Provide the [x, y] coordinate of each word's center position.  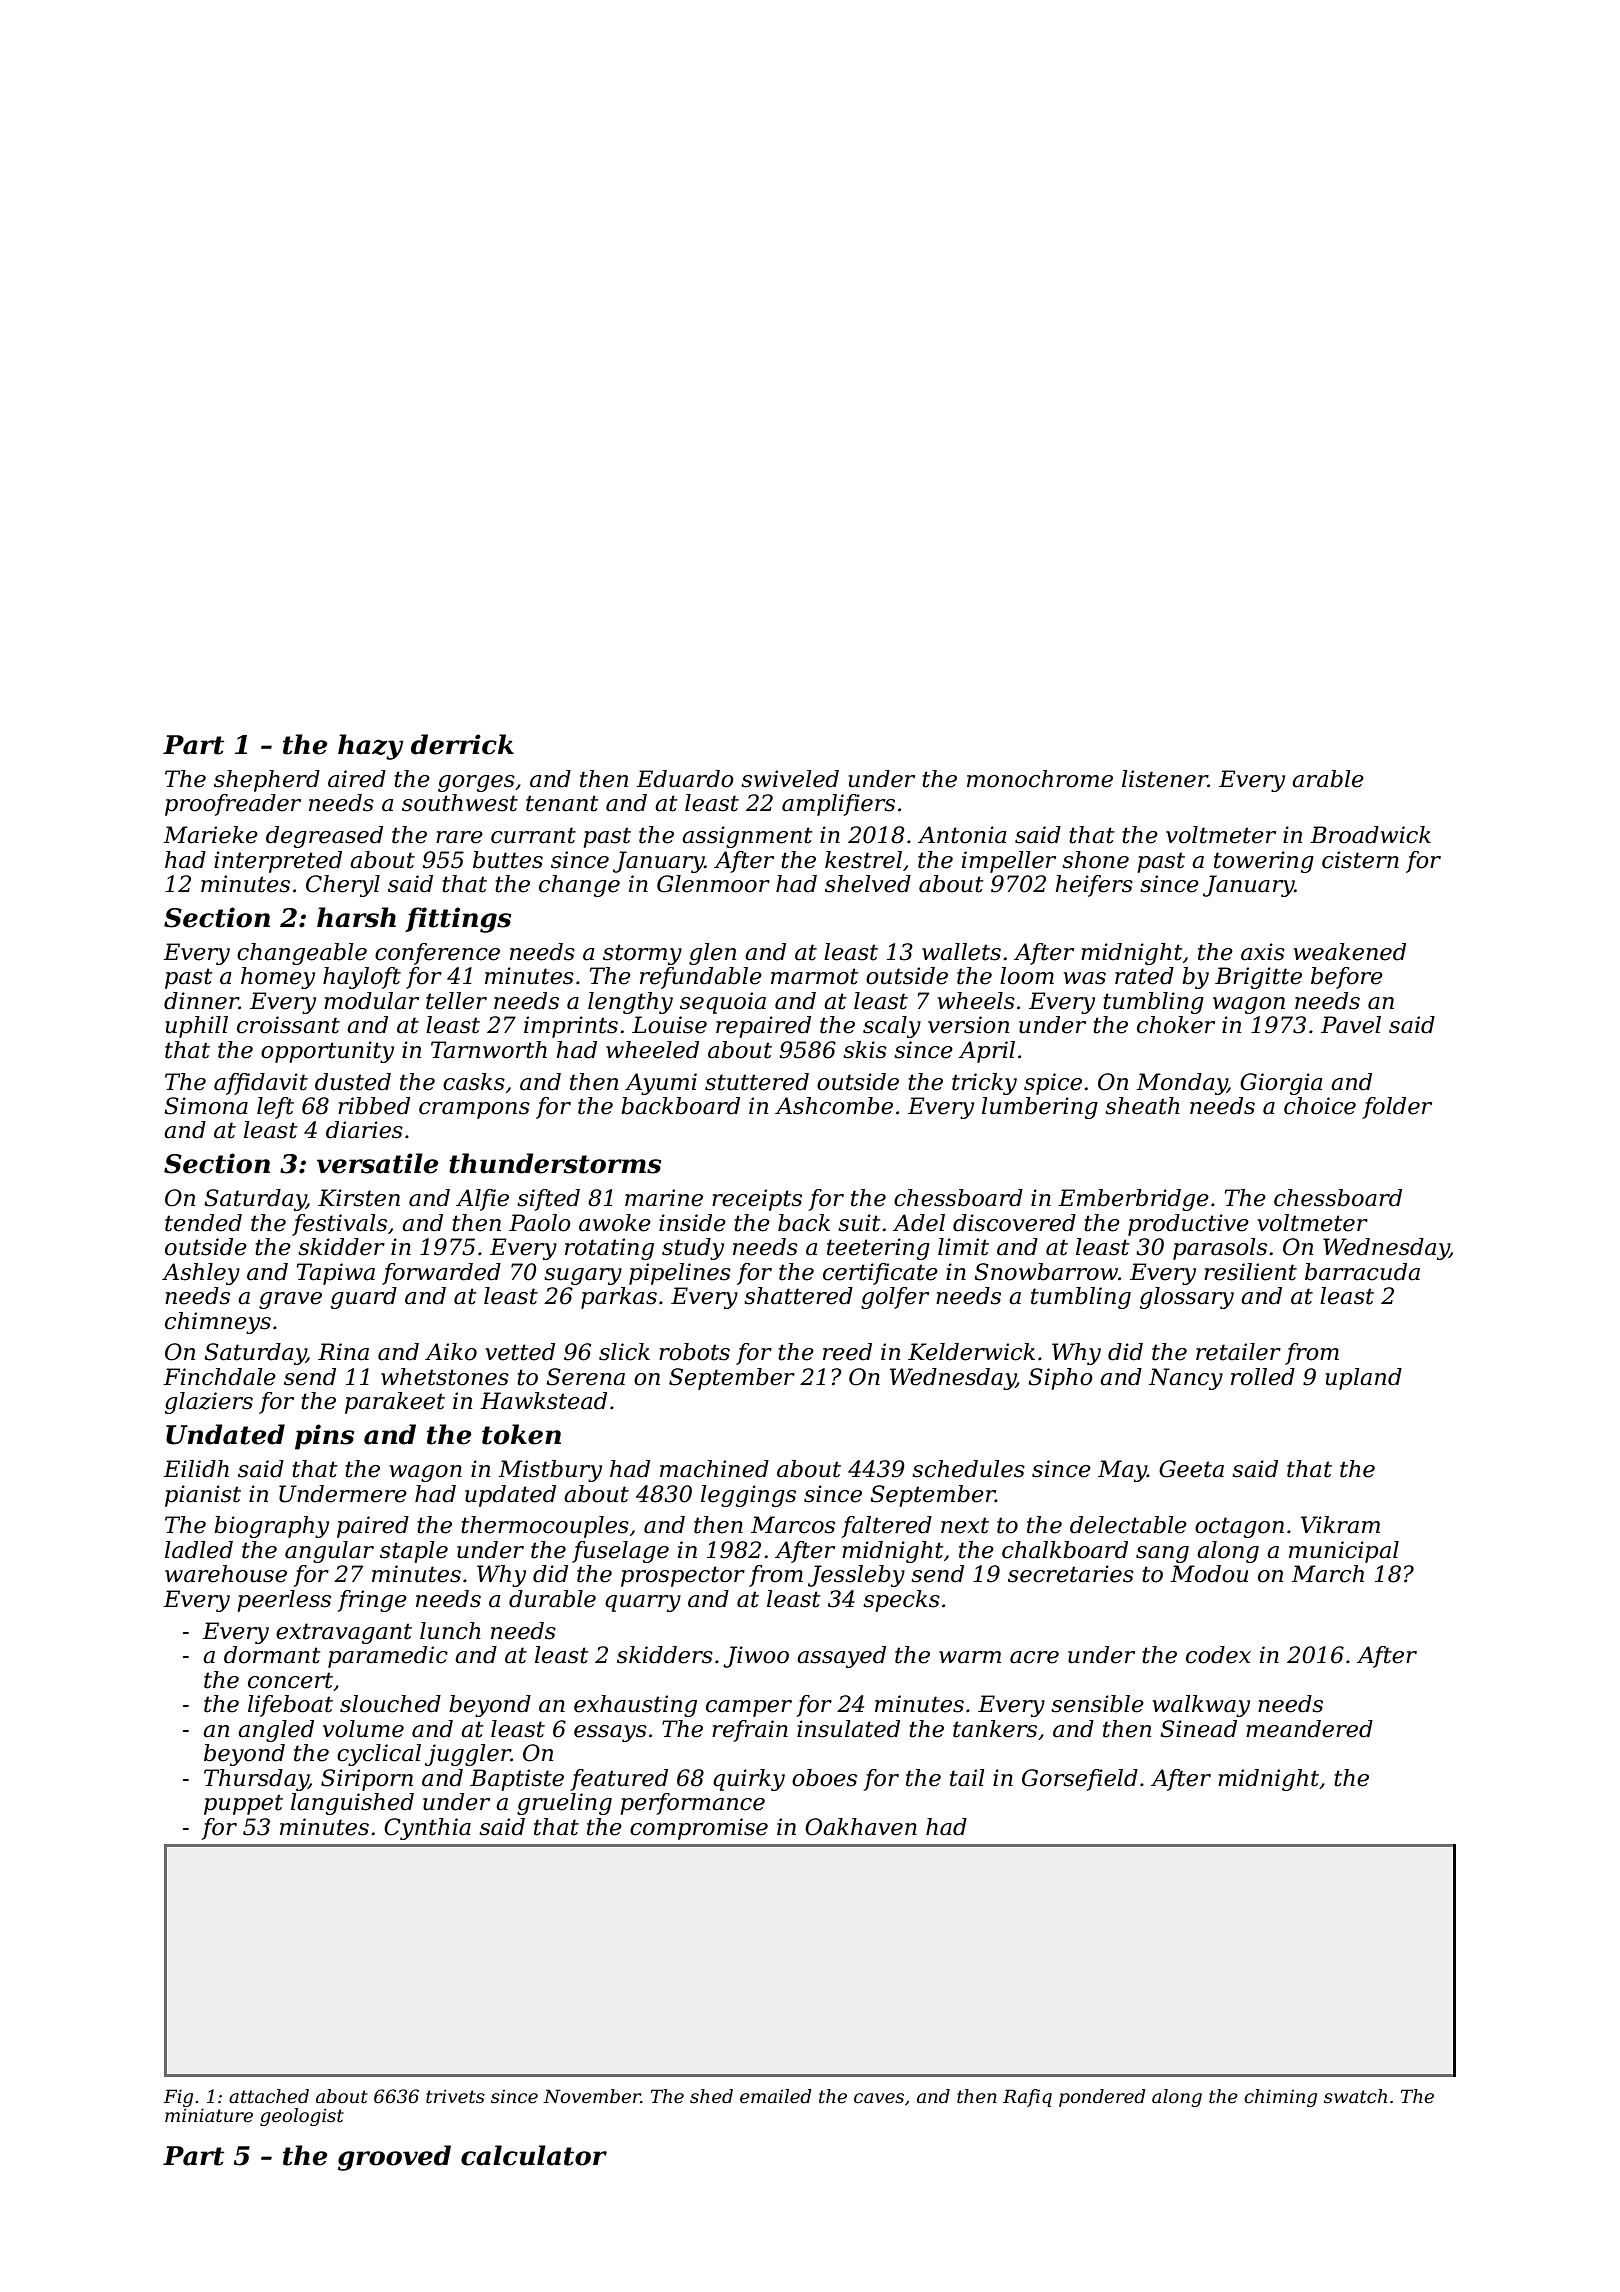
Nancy [1186, 1379]
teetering [878, 1249]
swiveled [790, 779]
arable [1328, 779]
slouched [390, 1704]
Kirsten [359, 1198]
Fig [178, 2098]
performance [693, 1804]
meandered [1309, 1729]
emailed [775, 2096]
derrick [462, 744]
